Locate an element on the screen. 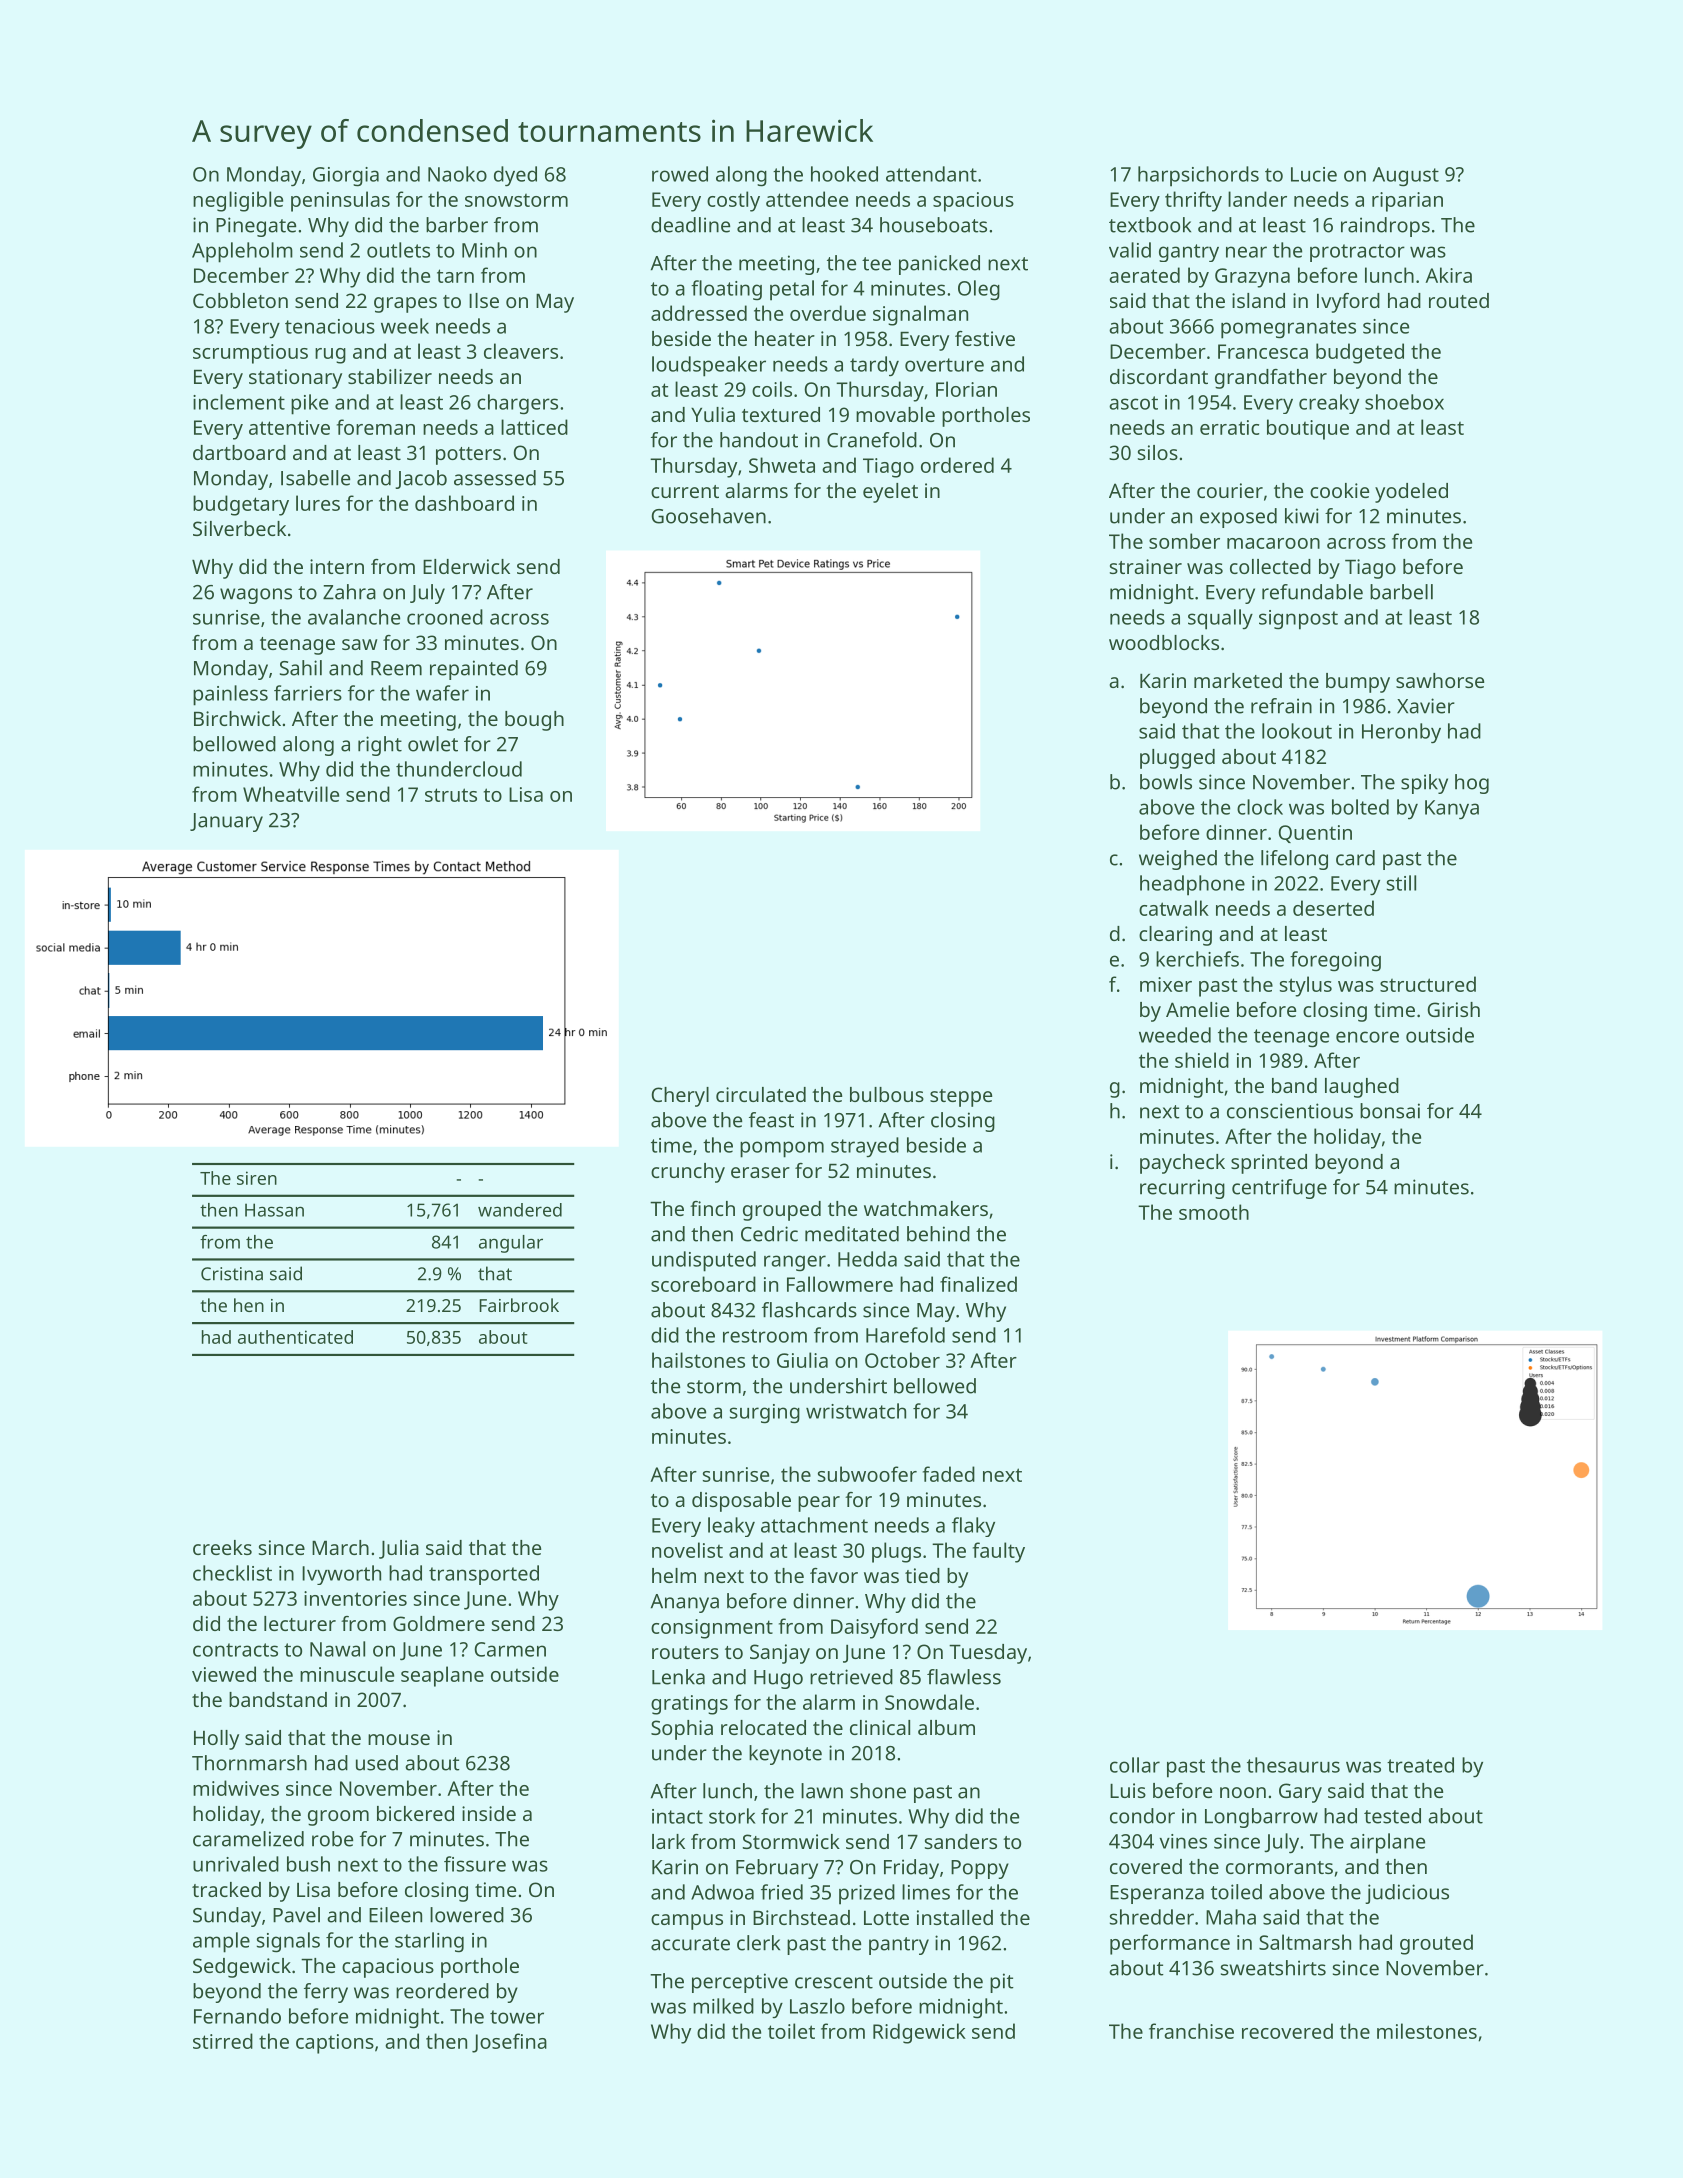 The image size is (1683, 2178). siren is located at coordinates (257, 1178).
